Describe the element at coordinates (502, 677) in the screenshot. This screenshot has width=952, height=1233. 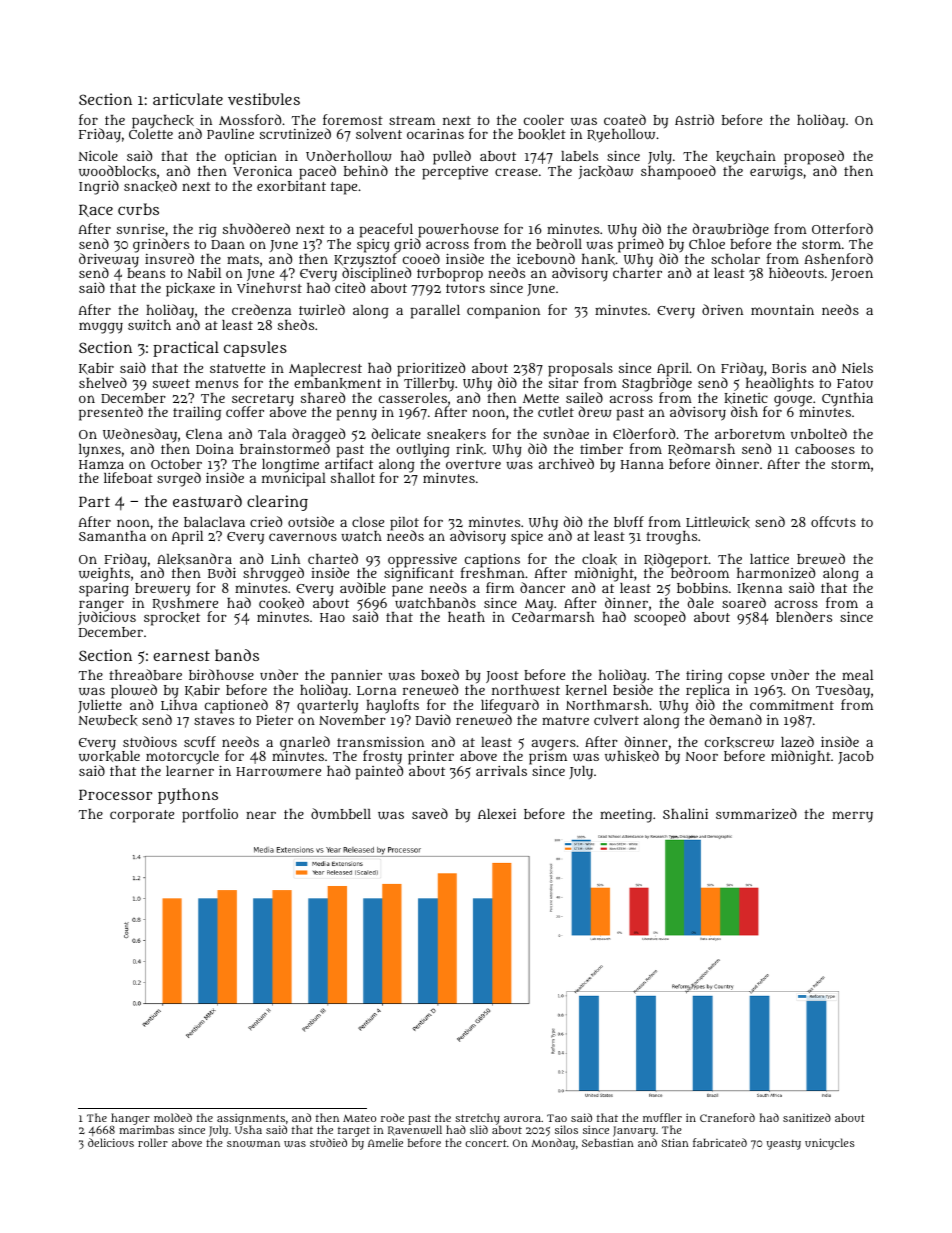
I see `Joost` at that location.
